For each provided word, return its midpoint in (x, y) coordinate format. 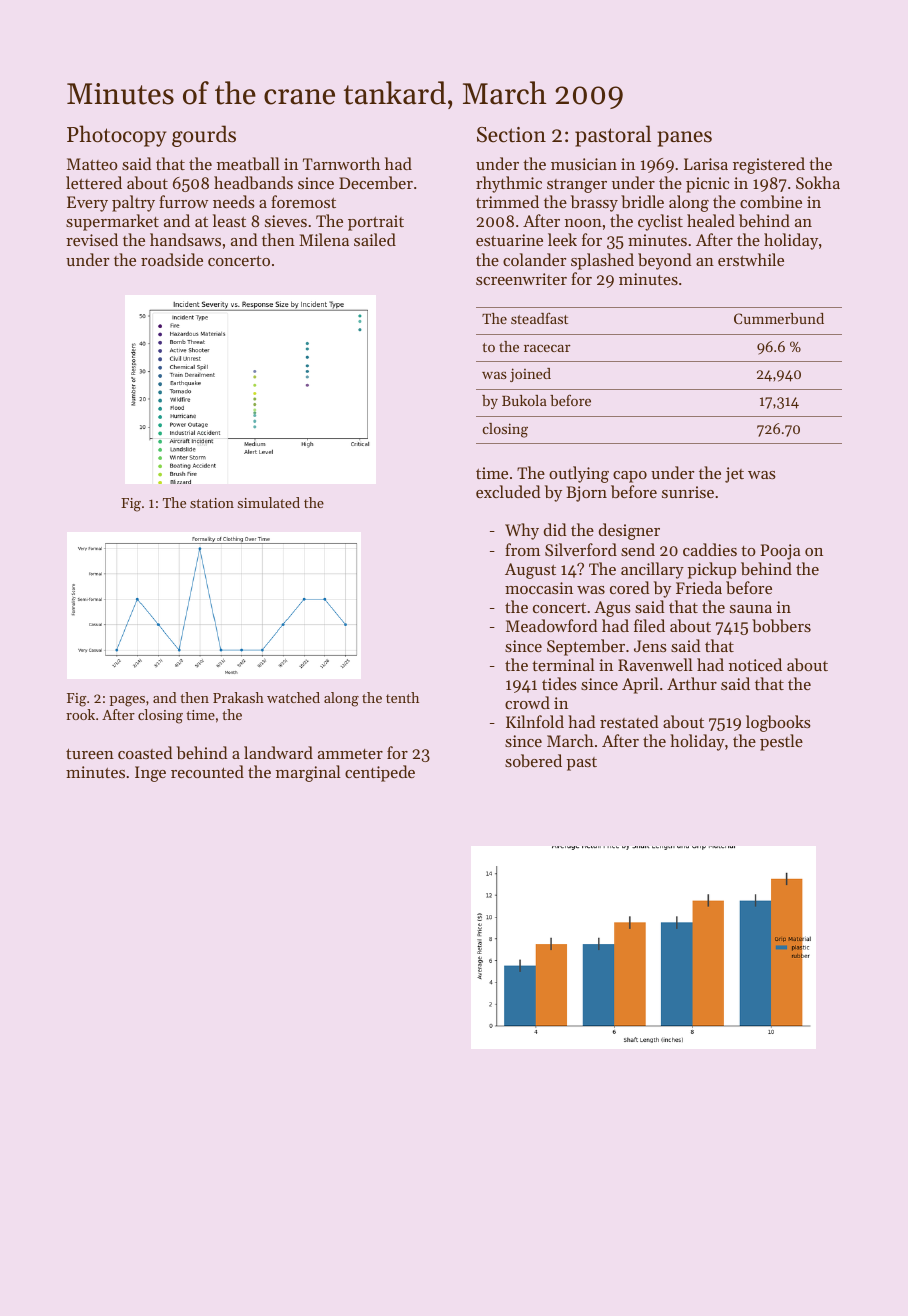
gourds (204, 136)
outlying (579, 474)
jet (734, 475)
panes (684, 139)
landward (278, 752)
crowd (527, 702)
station (212, 503)
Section (511, 135)
